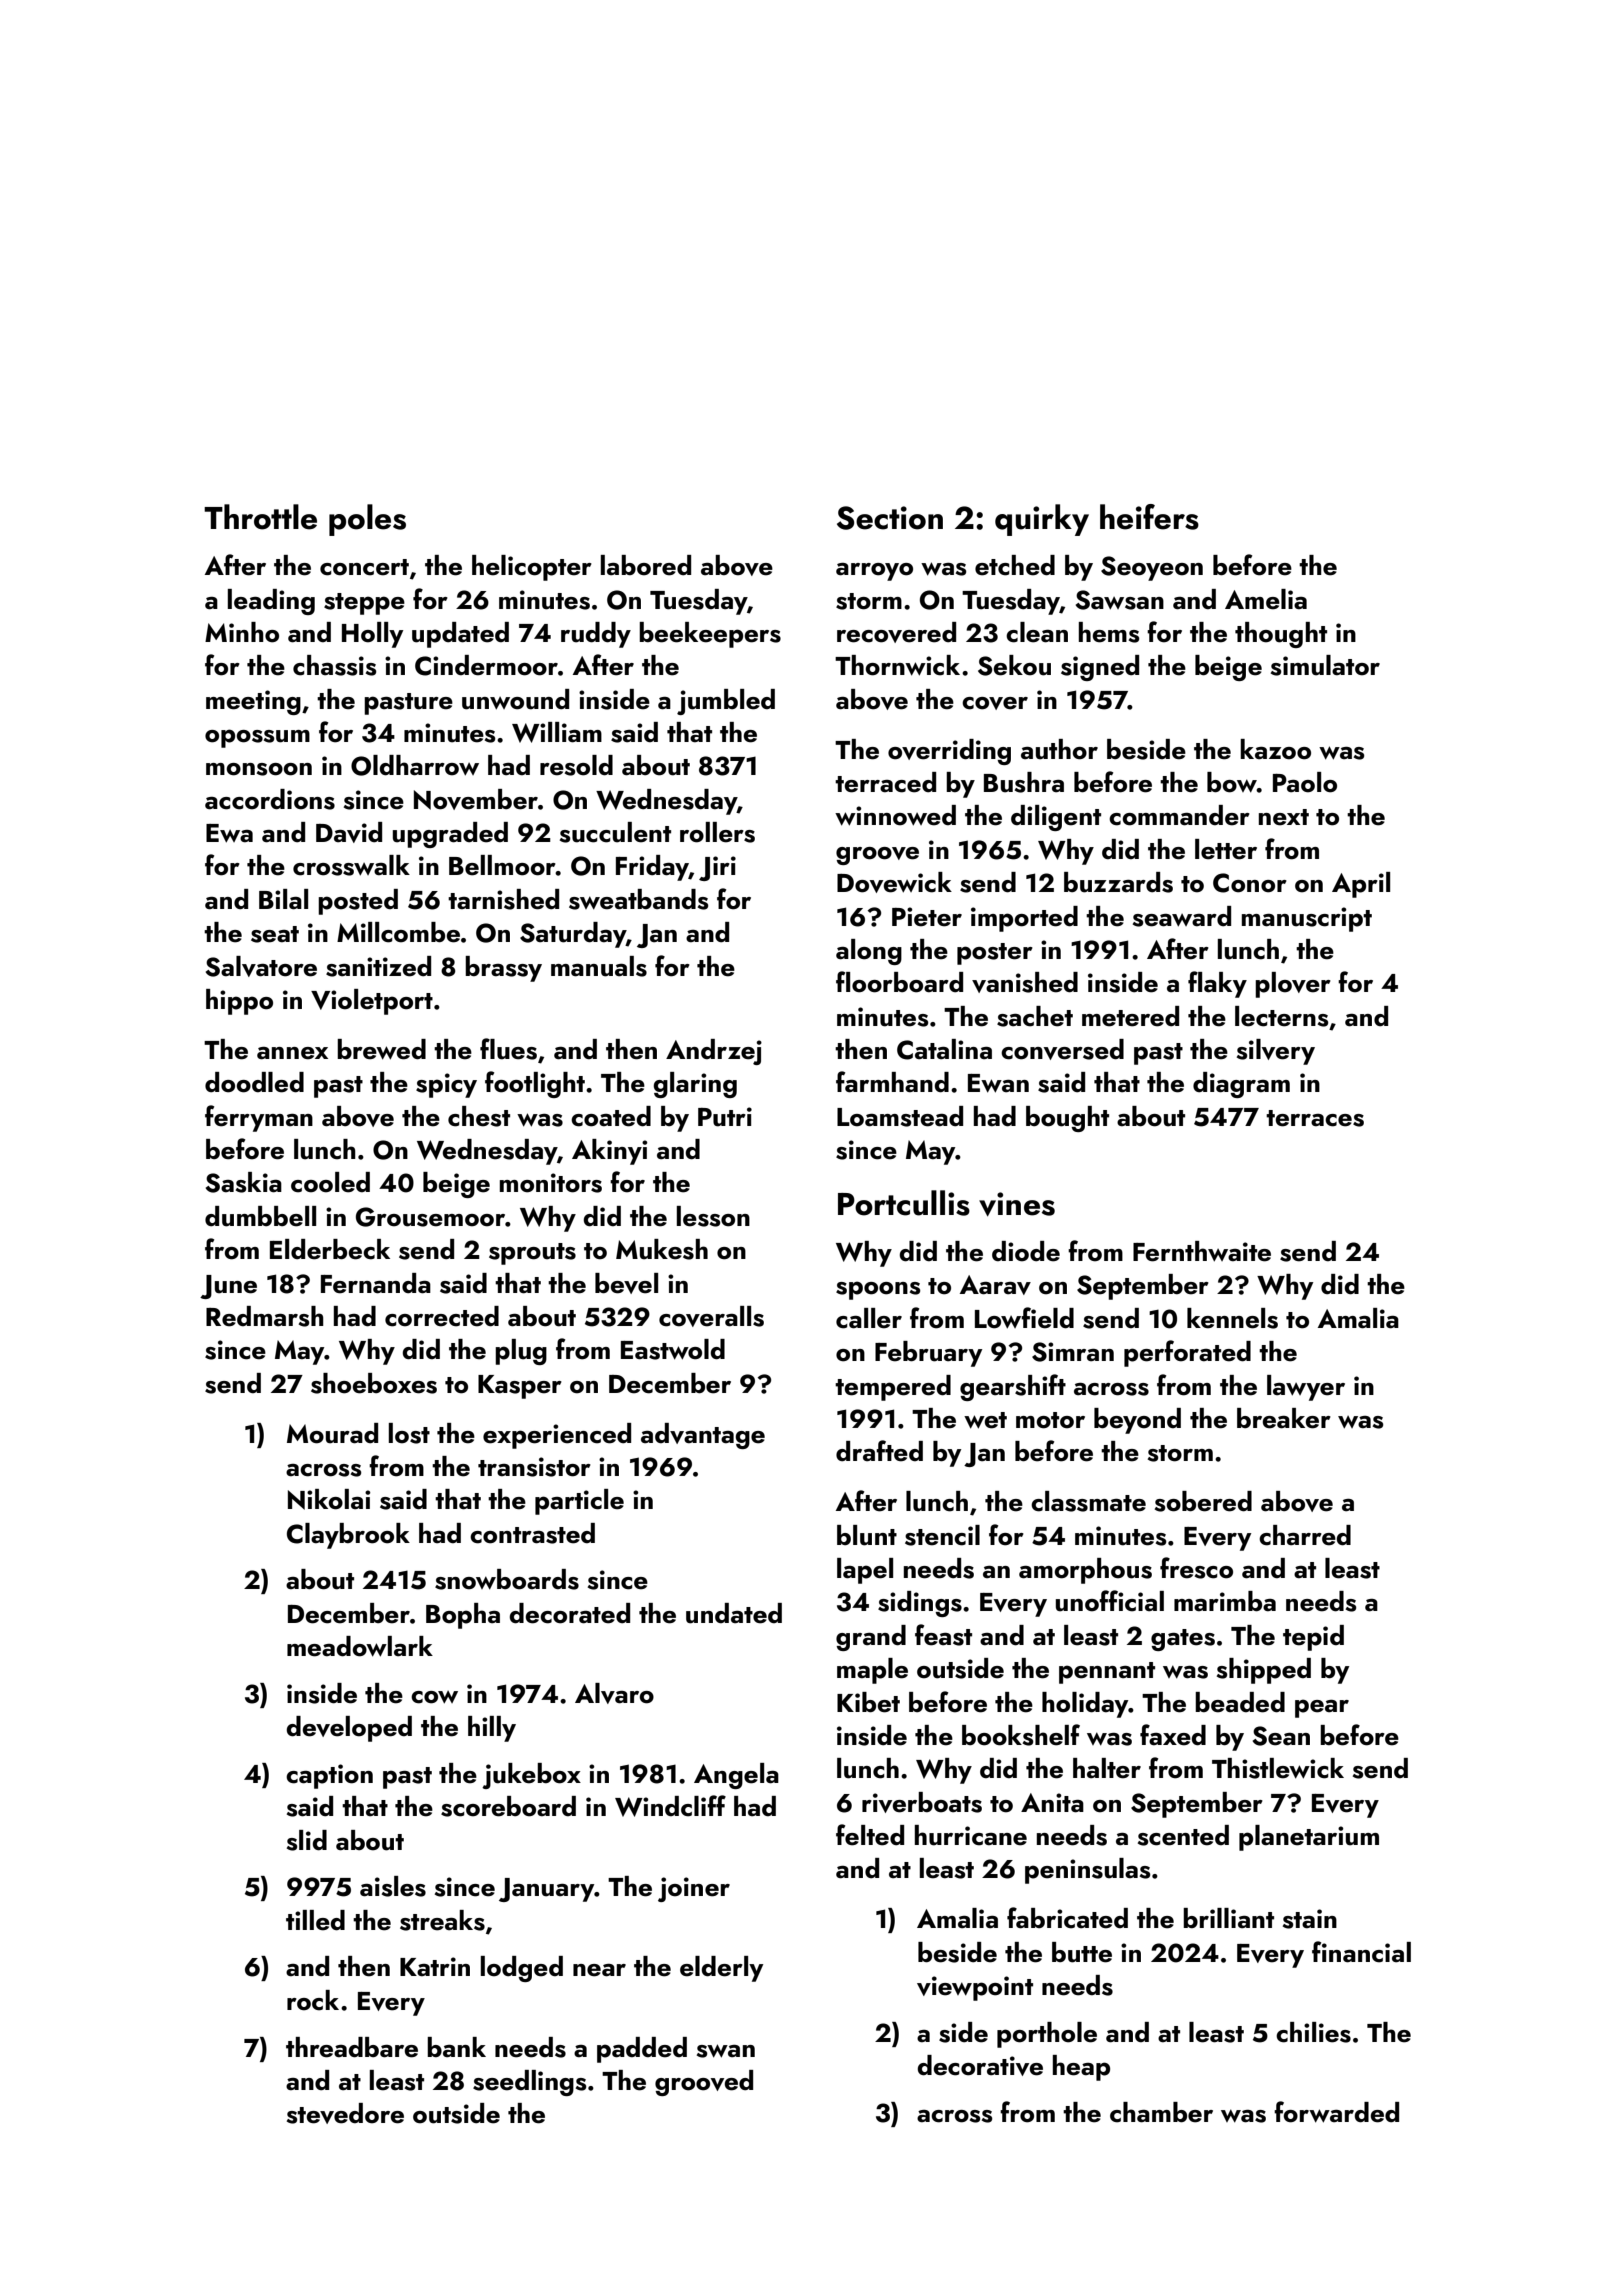 This screenshot has height=2292, width=1620. I want to click on caption, so click(329, 1776).
